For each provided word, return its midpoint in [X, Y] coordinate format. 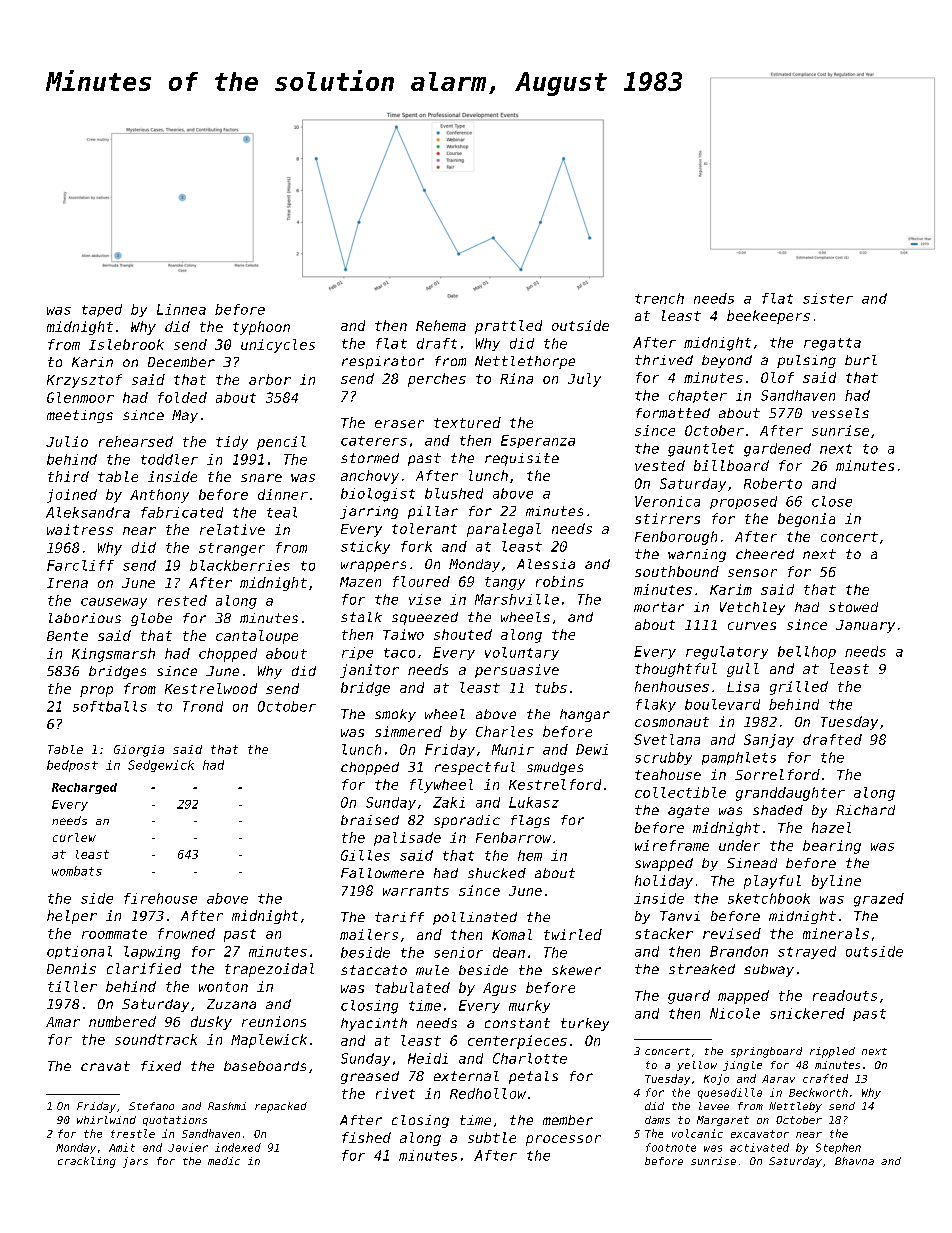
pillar [433, 512]
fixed [161, 1066]
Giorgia [139, 751]
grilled [799, 688]
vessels [840, 413]
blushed [454, 493]
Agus [499, 989]
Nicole [735, 1013]
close [832, 501]
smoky [395, 715]
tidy [232, 443]
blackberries [240, 565]
